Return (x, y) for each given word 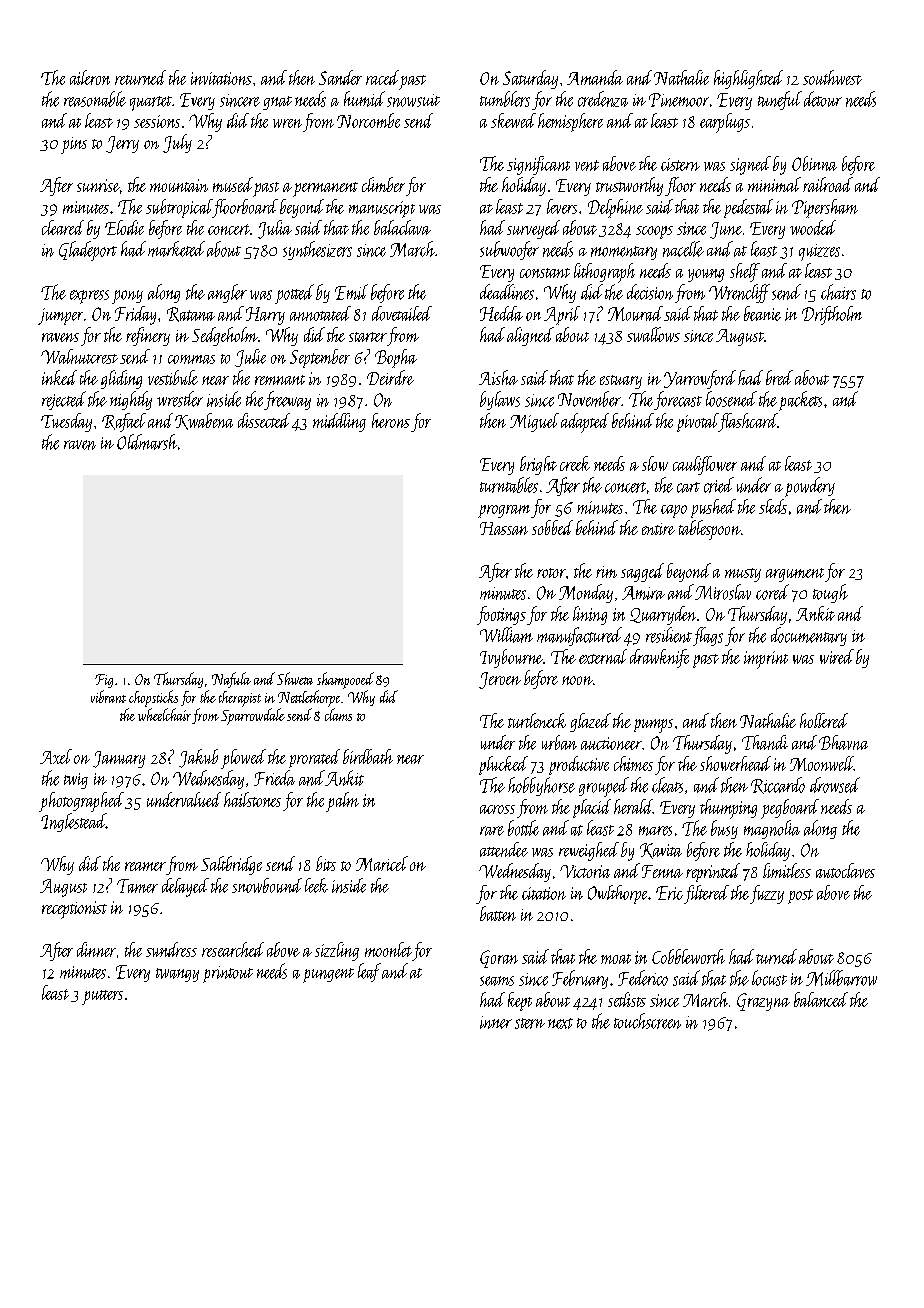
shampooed (345, 680)
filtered (706, 894)
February (580, 979)
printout (228, 974)
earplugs (725, 123)
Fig (104, 681)
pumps (653, 726)
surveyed (533, 229)
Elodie (124, 227)
